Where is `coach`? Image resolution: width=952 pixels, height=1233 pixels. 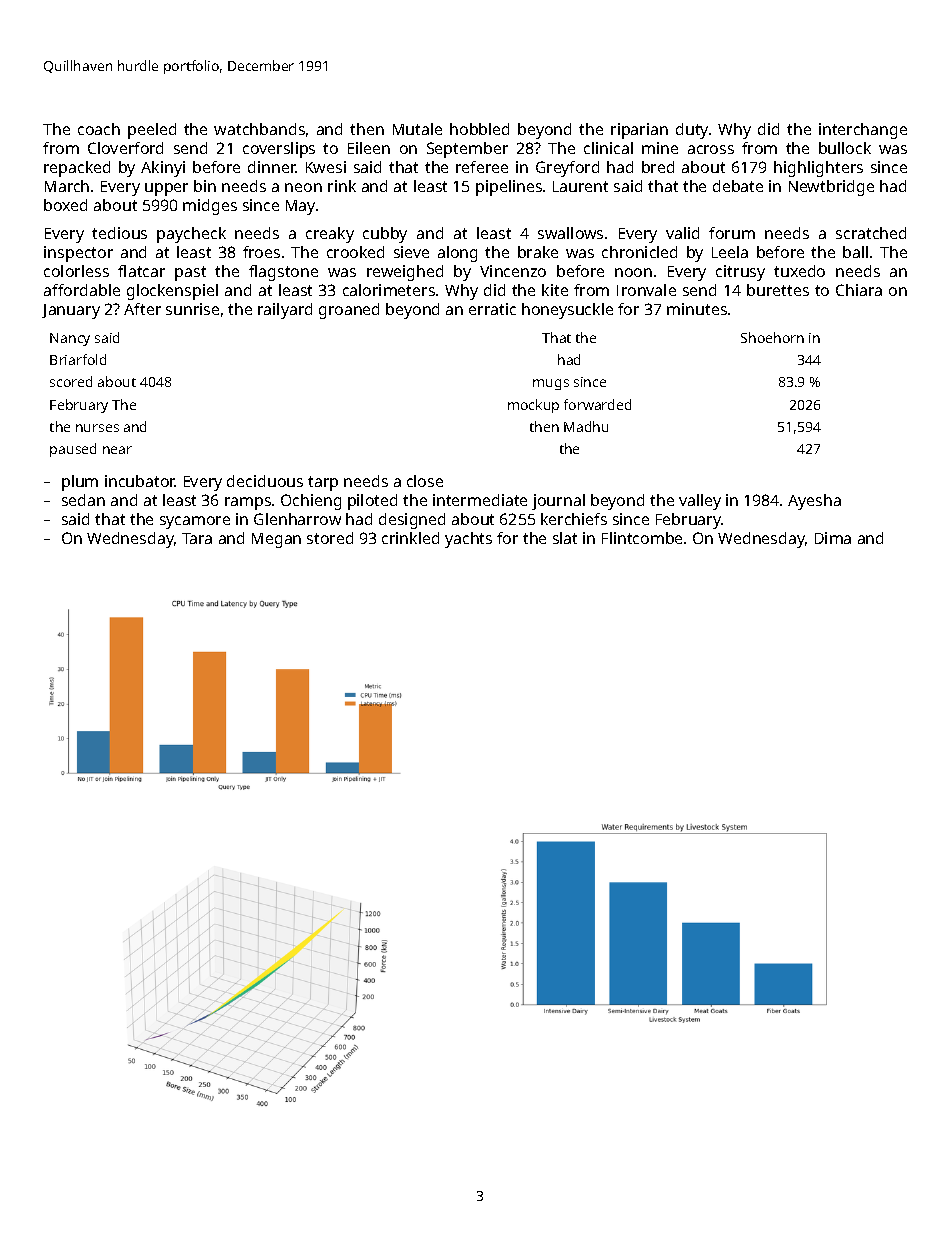 coach is located at coordinates (99, 129).
